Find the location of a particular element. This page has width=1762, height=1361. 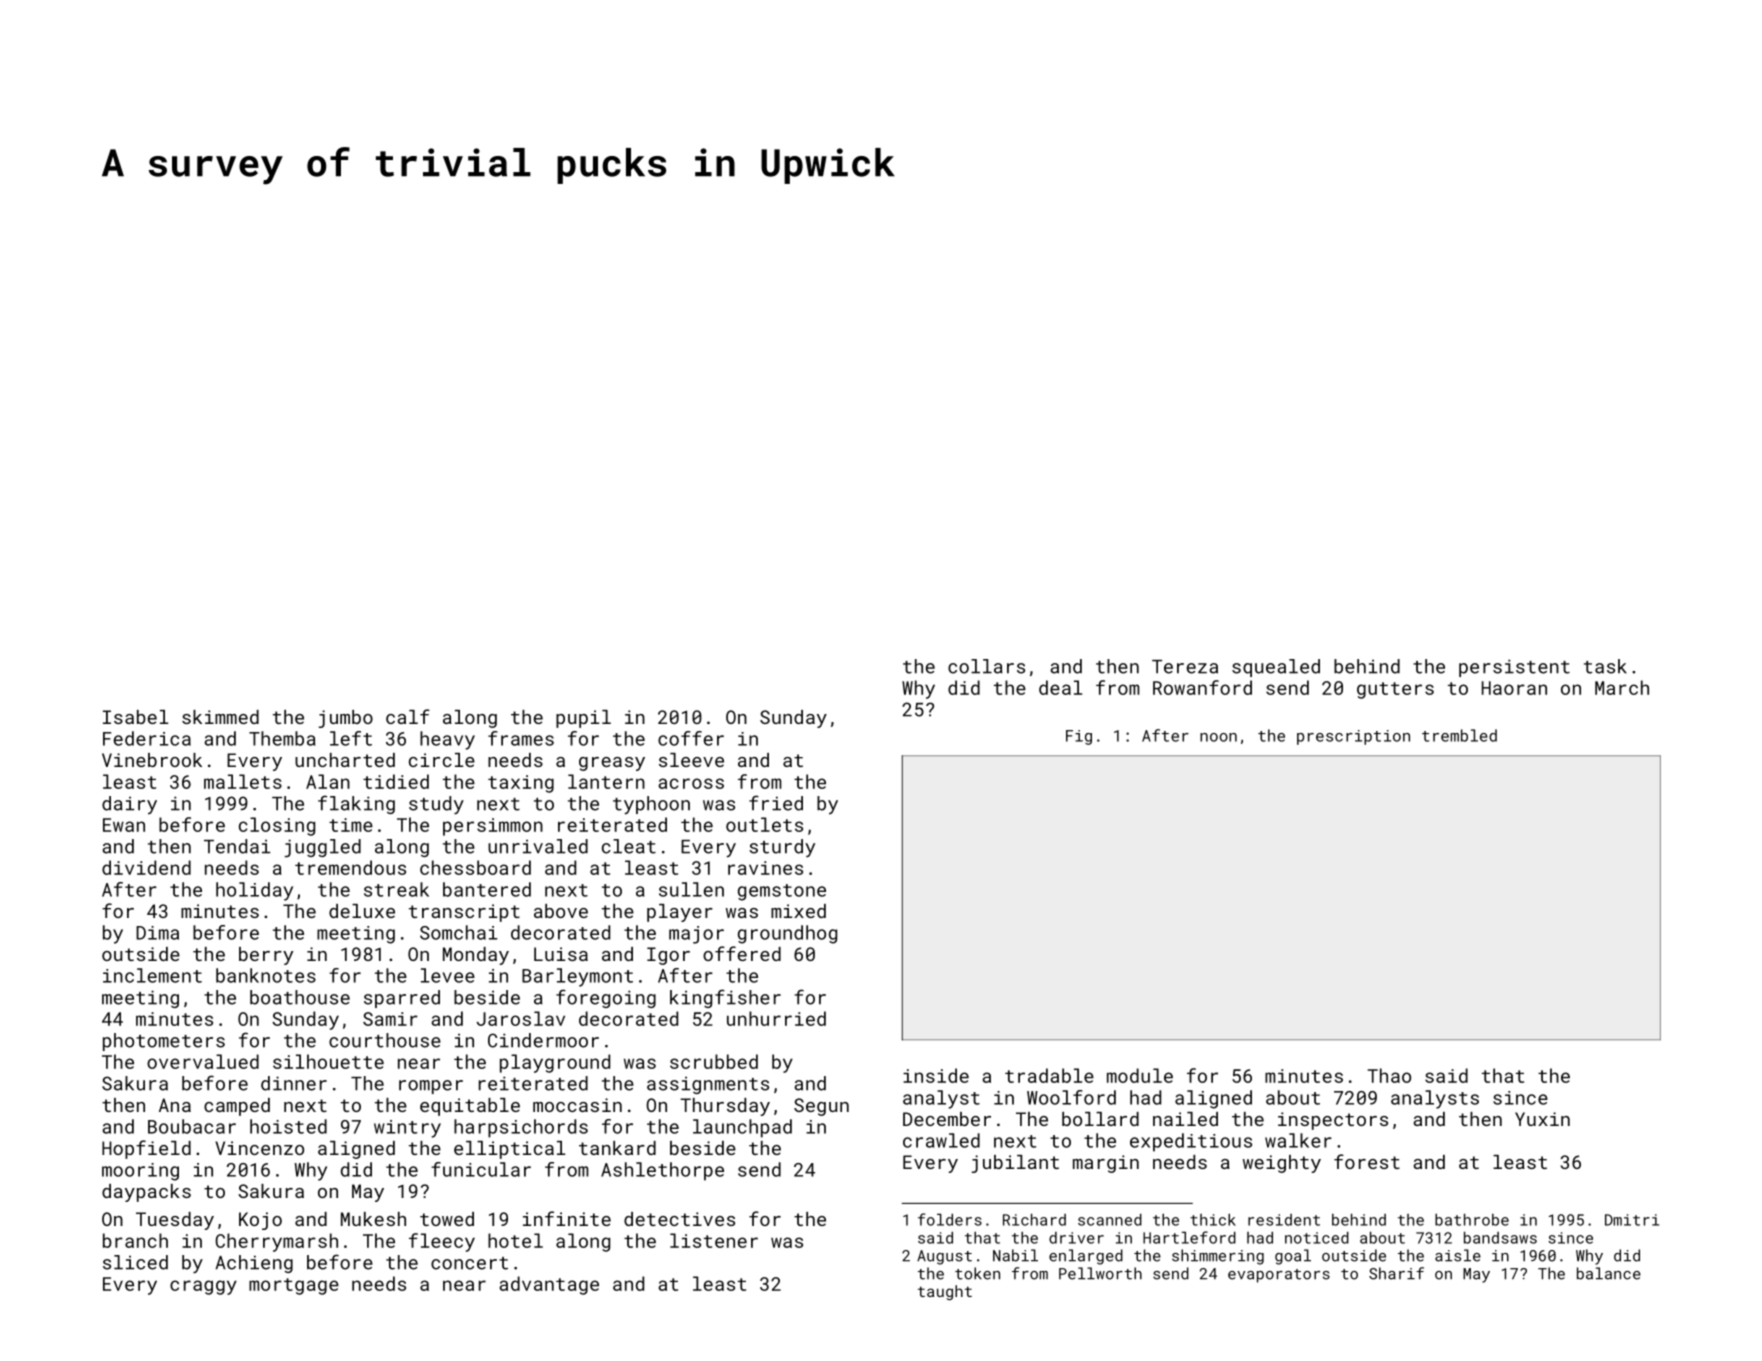

taught is located at coordinates (945, 1292).
